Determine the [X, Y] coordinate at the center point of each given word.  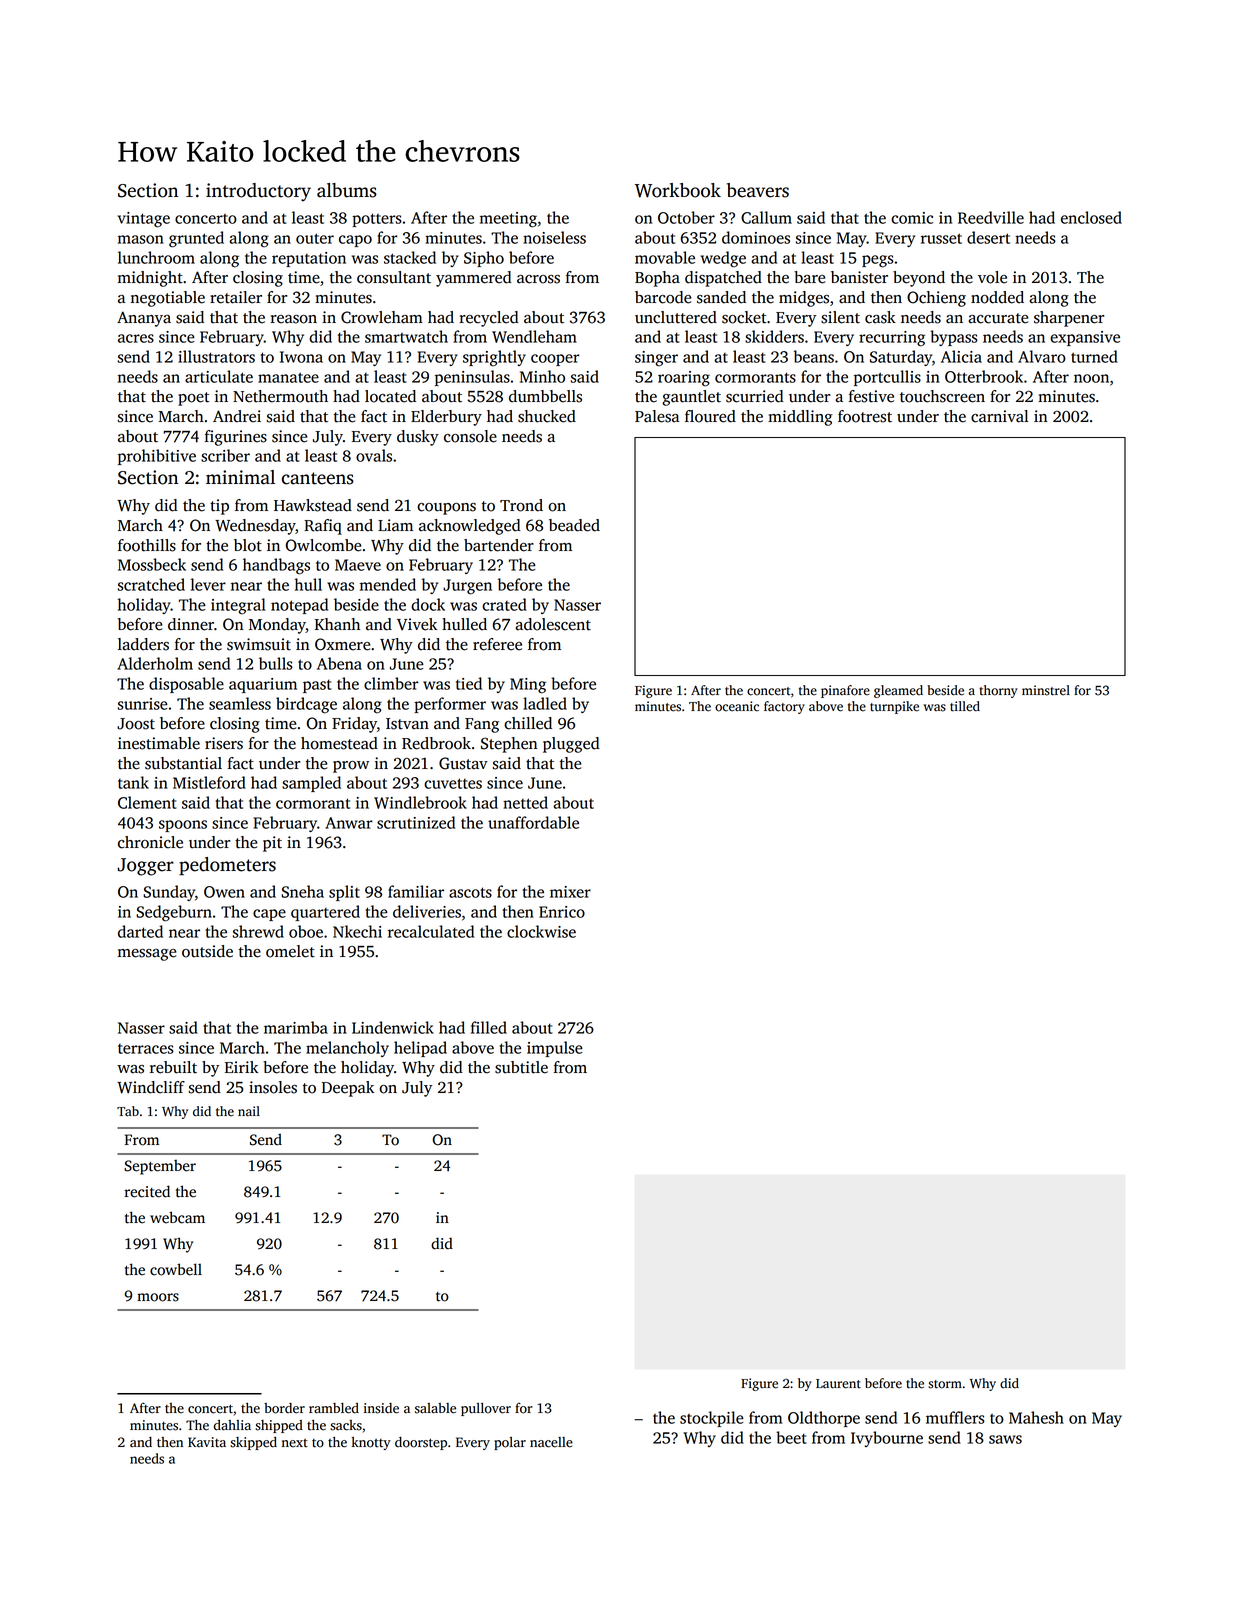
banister [859, 277]
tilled [965, 706]
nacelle [551, 1442]
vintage [144, 220]
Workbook [678, 190]
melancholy [347, 1049]
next [295, 1443]
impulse [555, 1049]
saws [1005, 1439]
